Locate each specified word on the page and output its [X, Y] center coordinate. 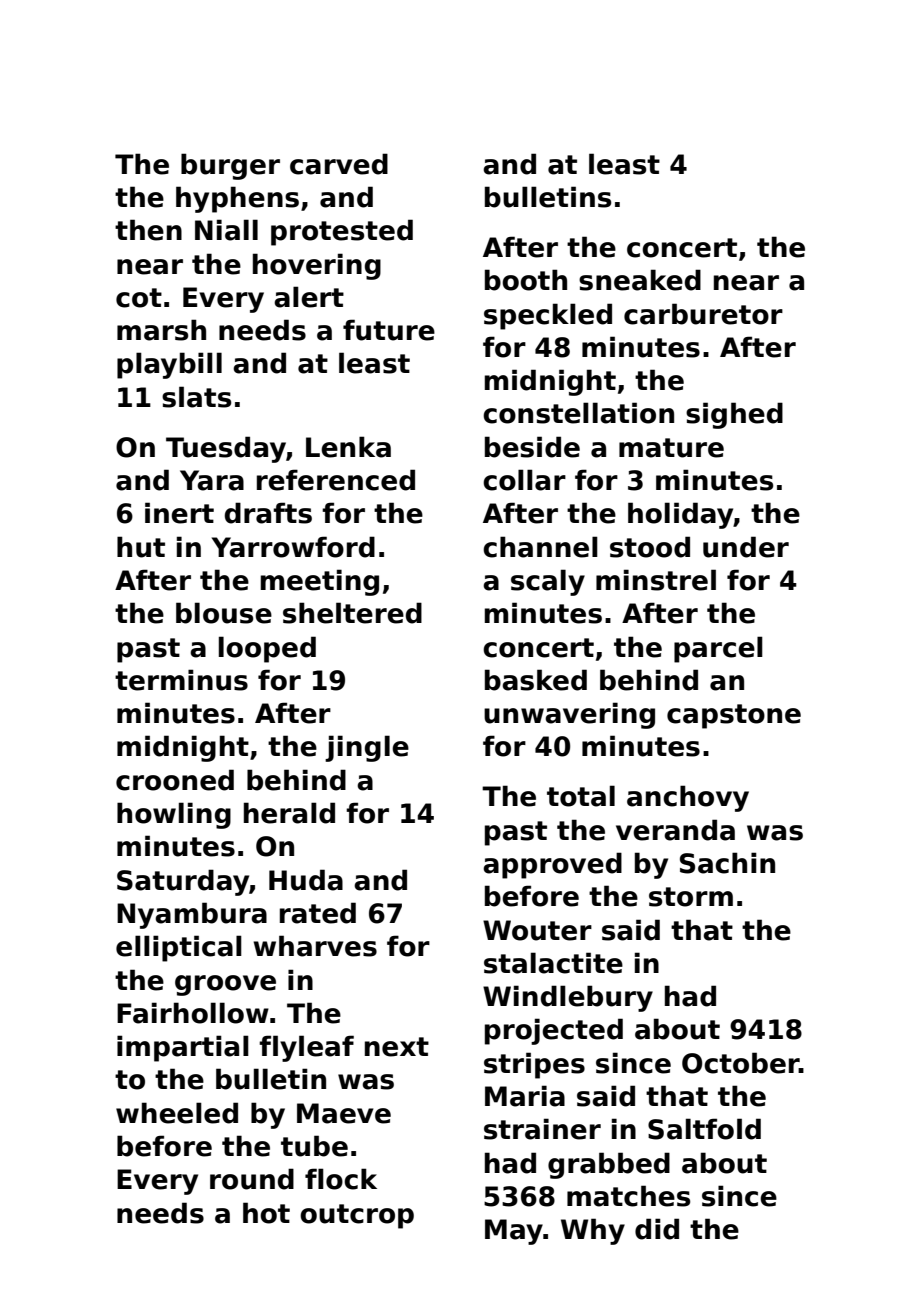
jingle [367, 748]
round [252, 1179]
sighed [734, 415]
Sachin [727, 863]
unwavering [569, 715]
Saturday [183, 882]
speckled [548, 316]
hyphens [237, 199]
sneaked [640, 280]
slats [196, 397]
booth [526, 280]
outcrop [357, 1216]
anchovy [688, 798]
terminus [181, 680]
